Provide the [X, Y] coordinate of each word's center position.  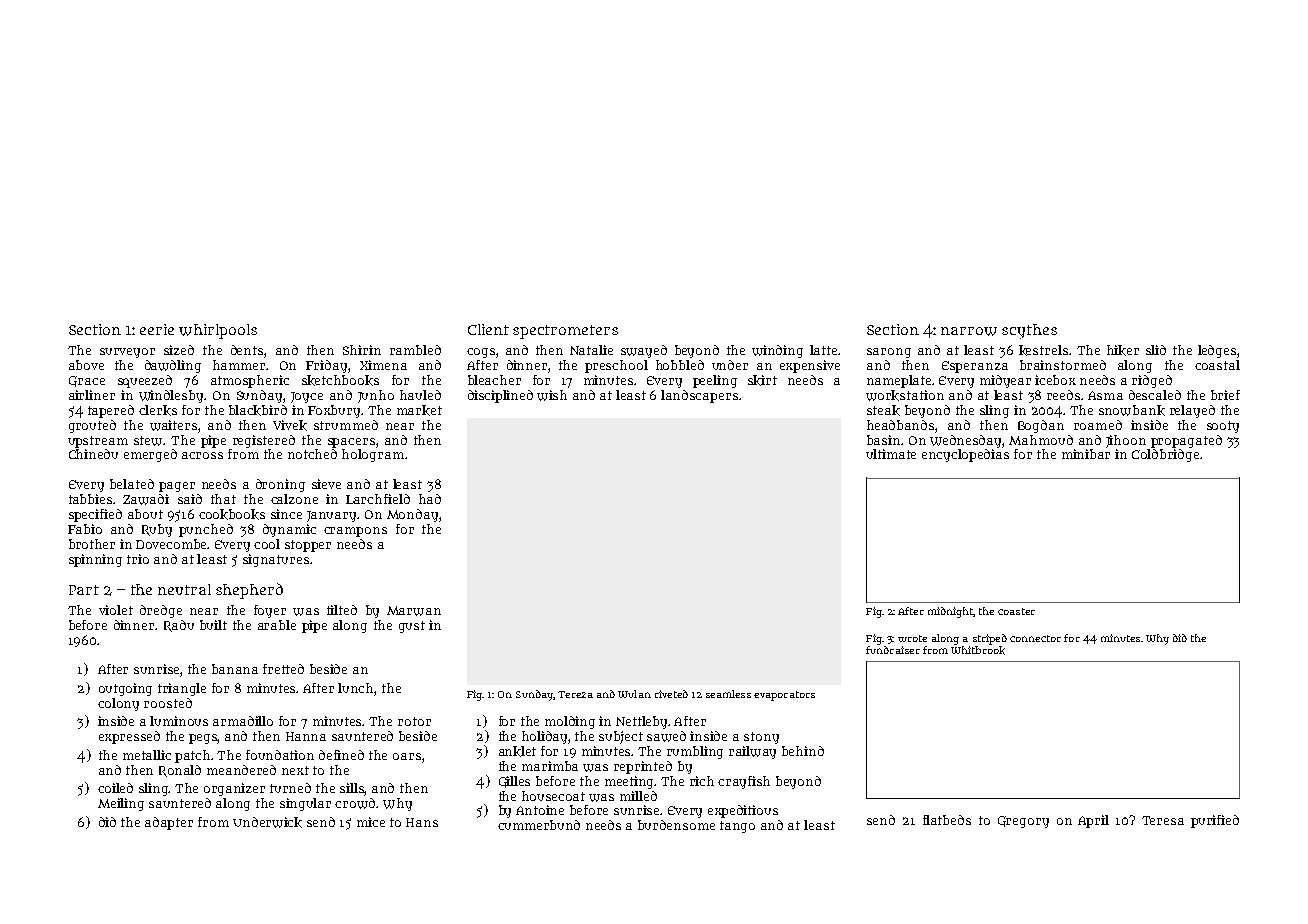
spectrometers [565, 332]
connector [1035, 638]
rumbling [695, 752]
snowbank [1132, 410]
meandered [241, 770]
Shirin [362, 350]
